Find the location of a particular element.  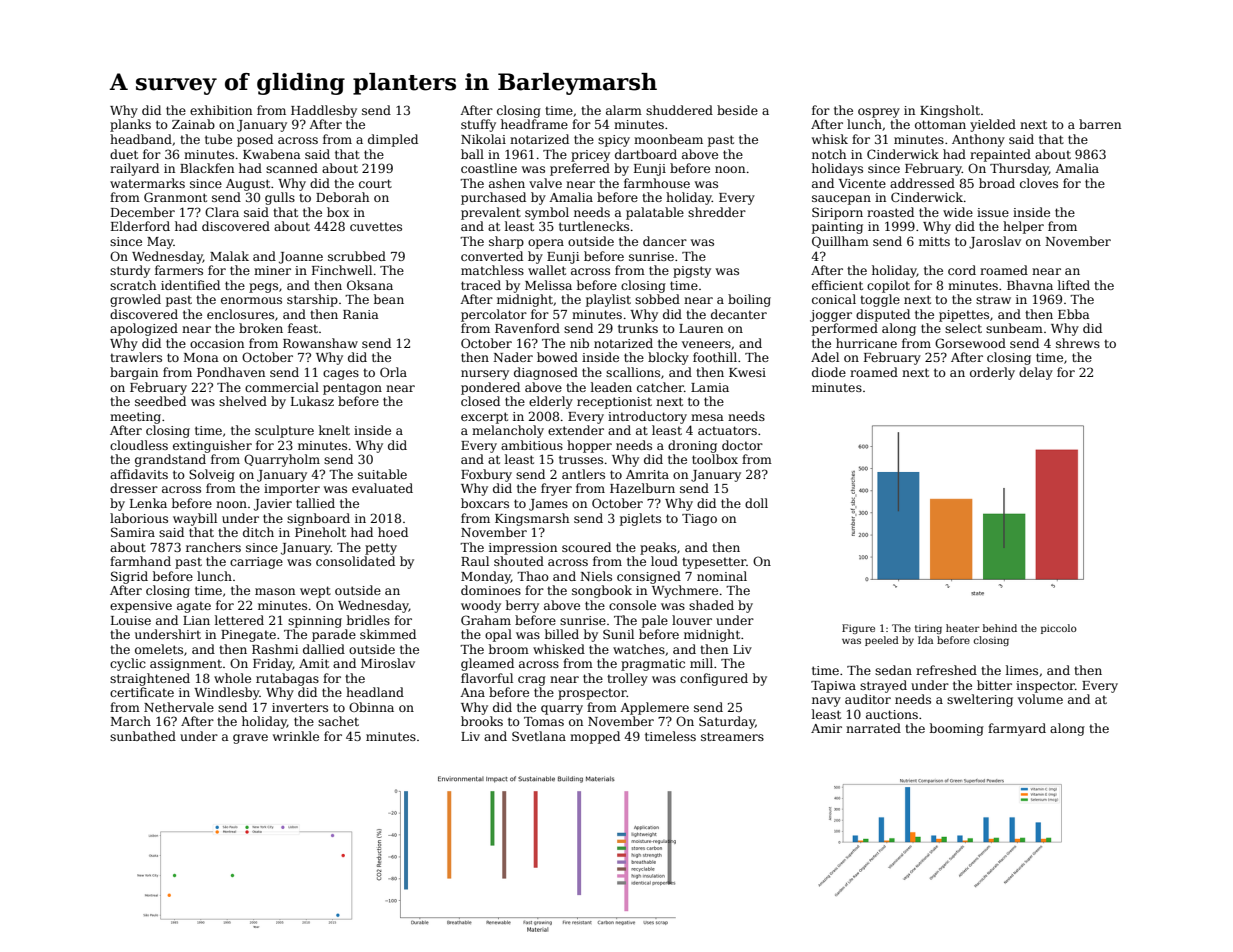

impression is located at coordinates (523, 549).
